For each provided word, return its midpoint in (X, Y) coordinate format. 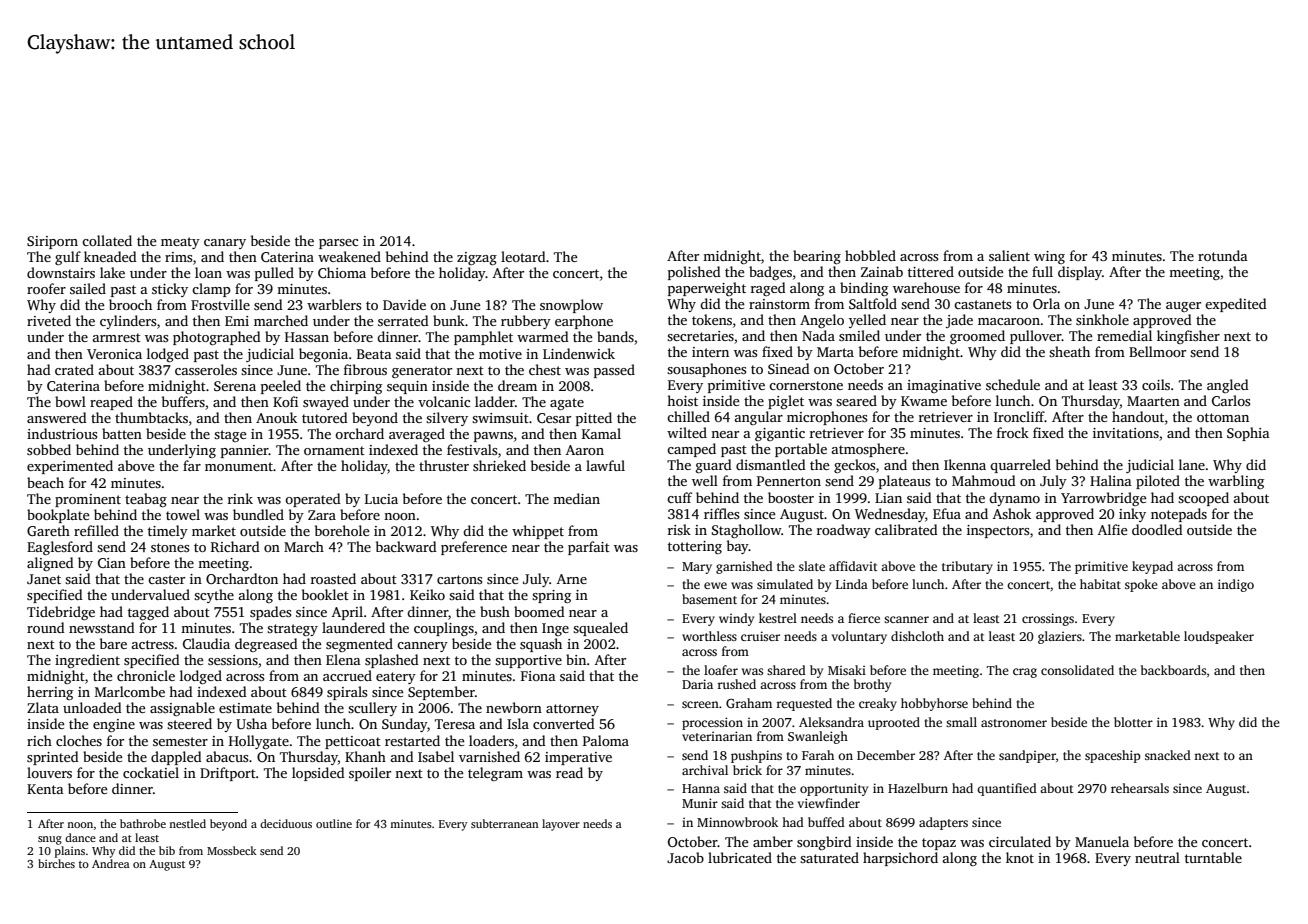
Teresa (455, 724)
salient (1009, 255)
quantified (1007, 789)
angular (759, 418)
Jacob (685, 857)
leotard (523, 256)
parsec (338, 244)
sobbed (49, 449)
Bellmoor (1157, 351)
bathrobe (143, 823)
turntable (1213, 857)
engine (114, 725)
